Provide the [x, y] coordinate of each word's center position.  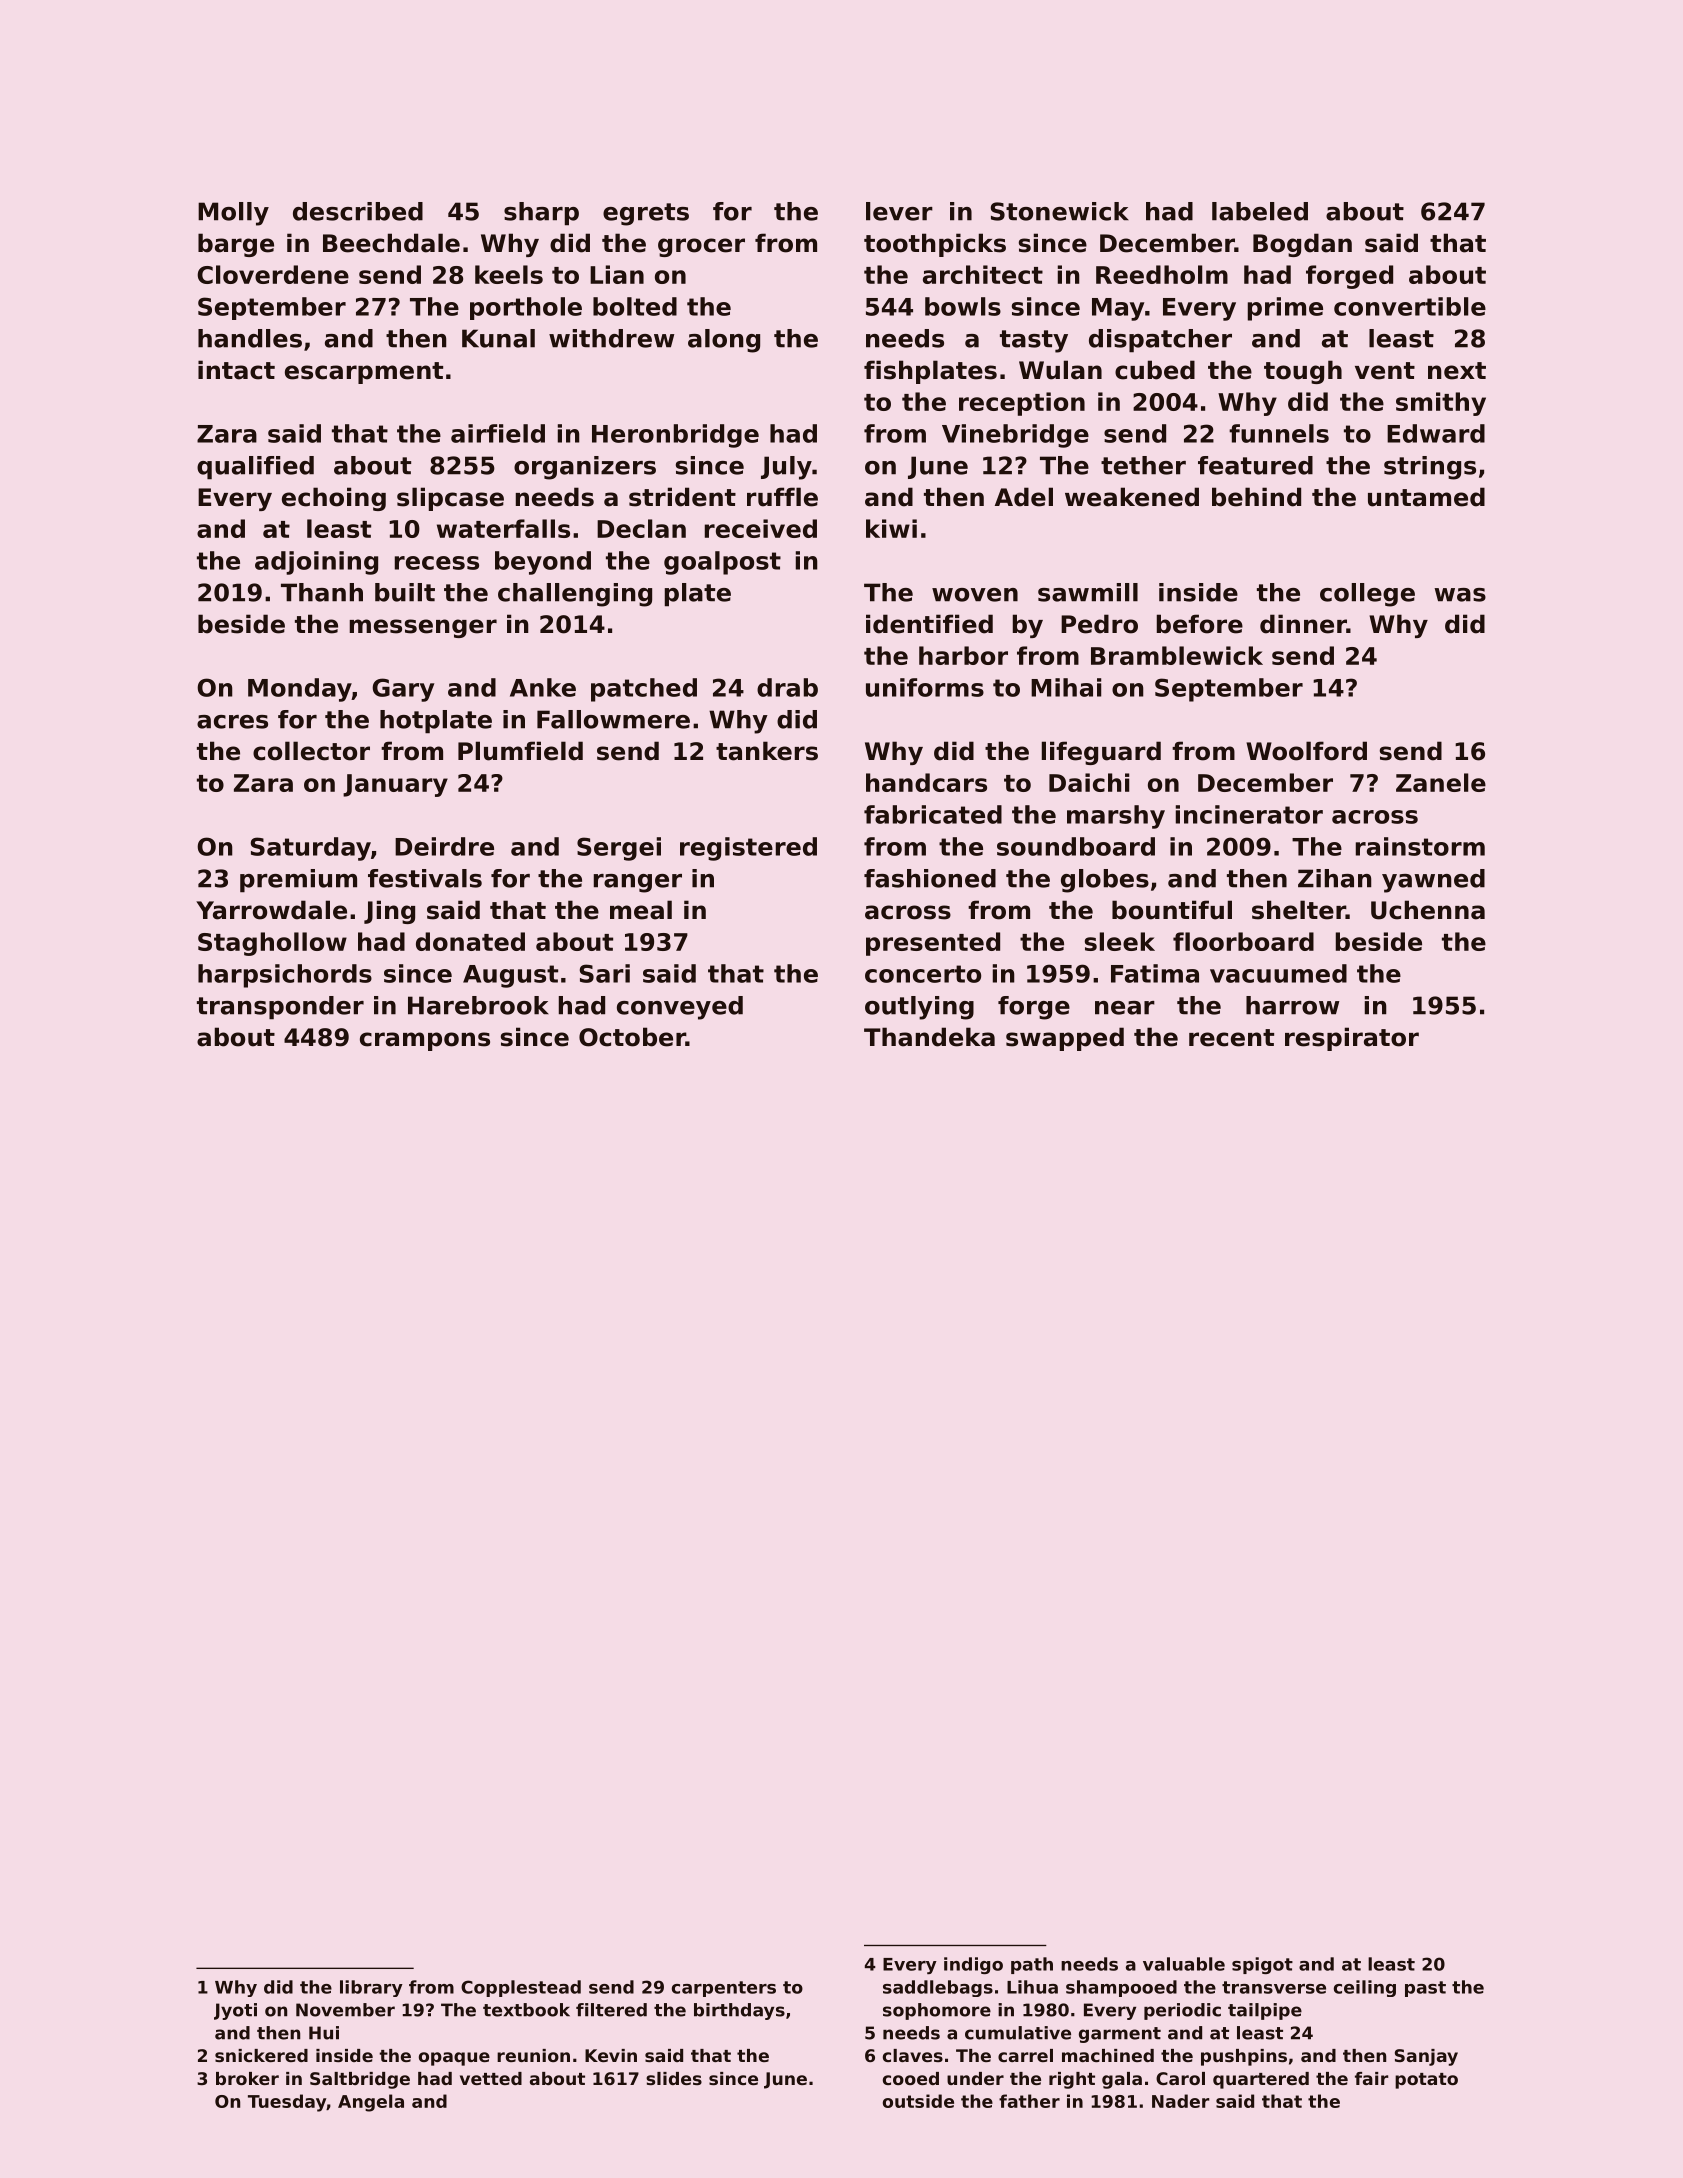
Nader [1180, 2101]
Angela [371, 2103]
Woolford [1306, 751]
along [724, 341]
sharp [541, 213]
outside [918, 2101]
